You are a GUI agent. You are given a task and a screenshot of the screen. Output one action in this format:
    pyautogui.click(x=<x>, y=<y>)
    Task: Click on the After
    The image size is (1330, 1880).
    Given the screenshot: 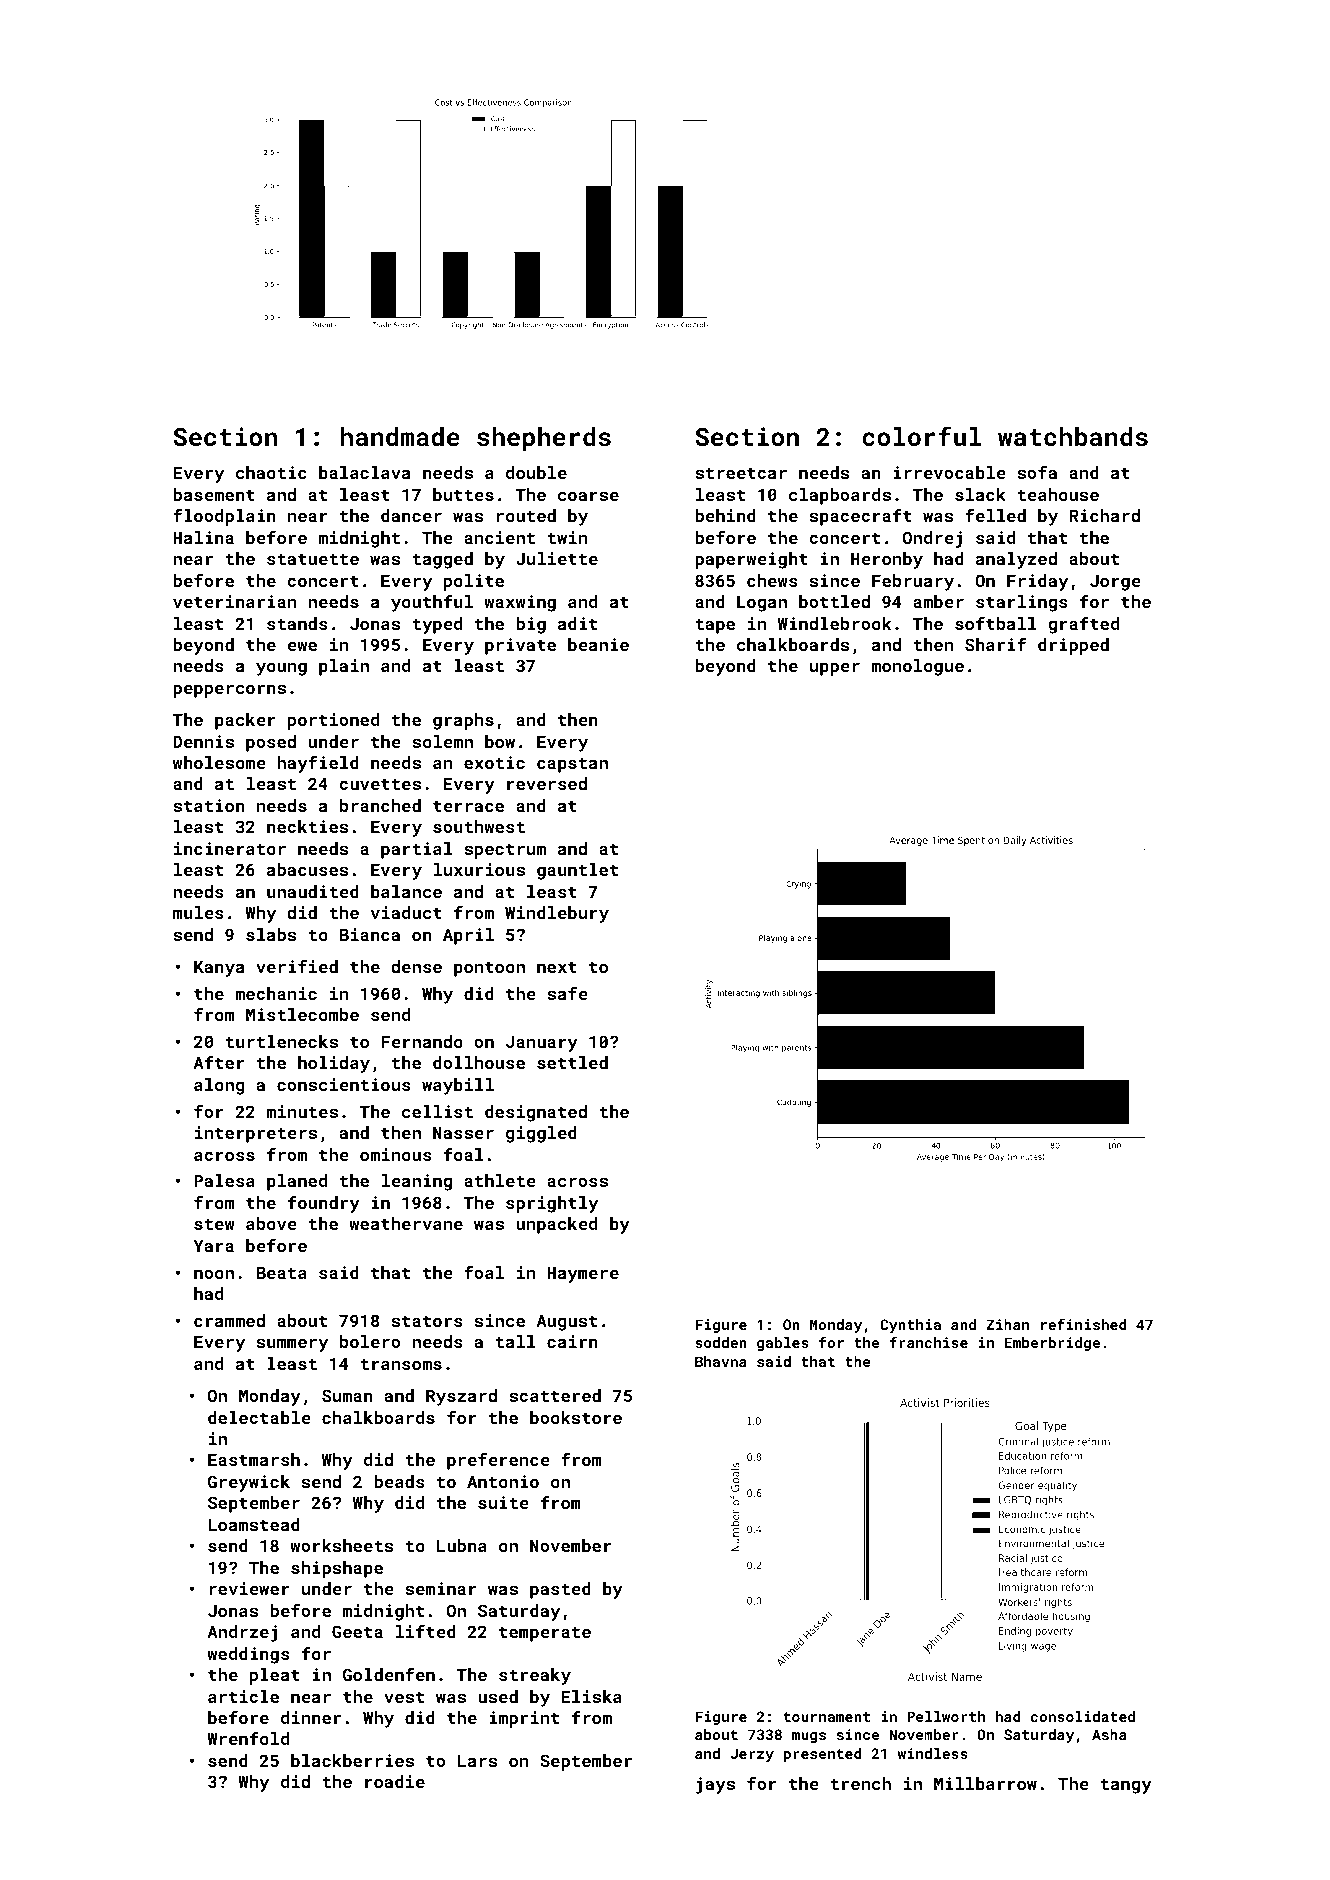 What is the action you would take?
    pyautogui.click(x=219, y=1062)
